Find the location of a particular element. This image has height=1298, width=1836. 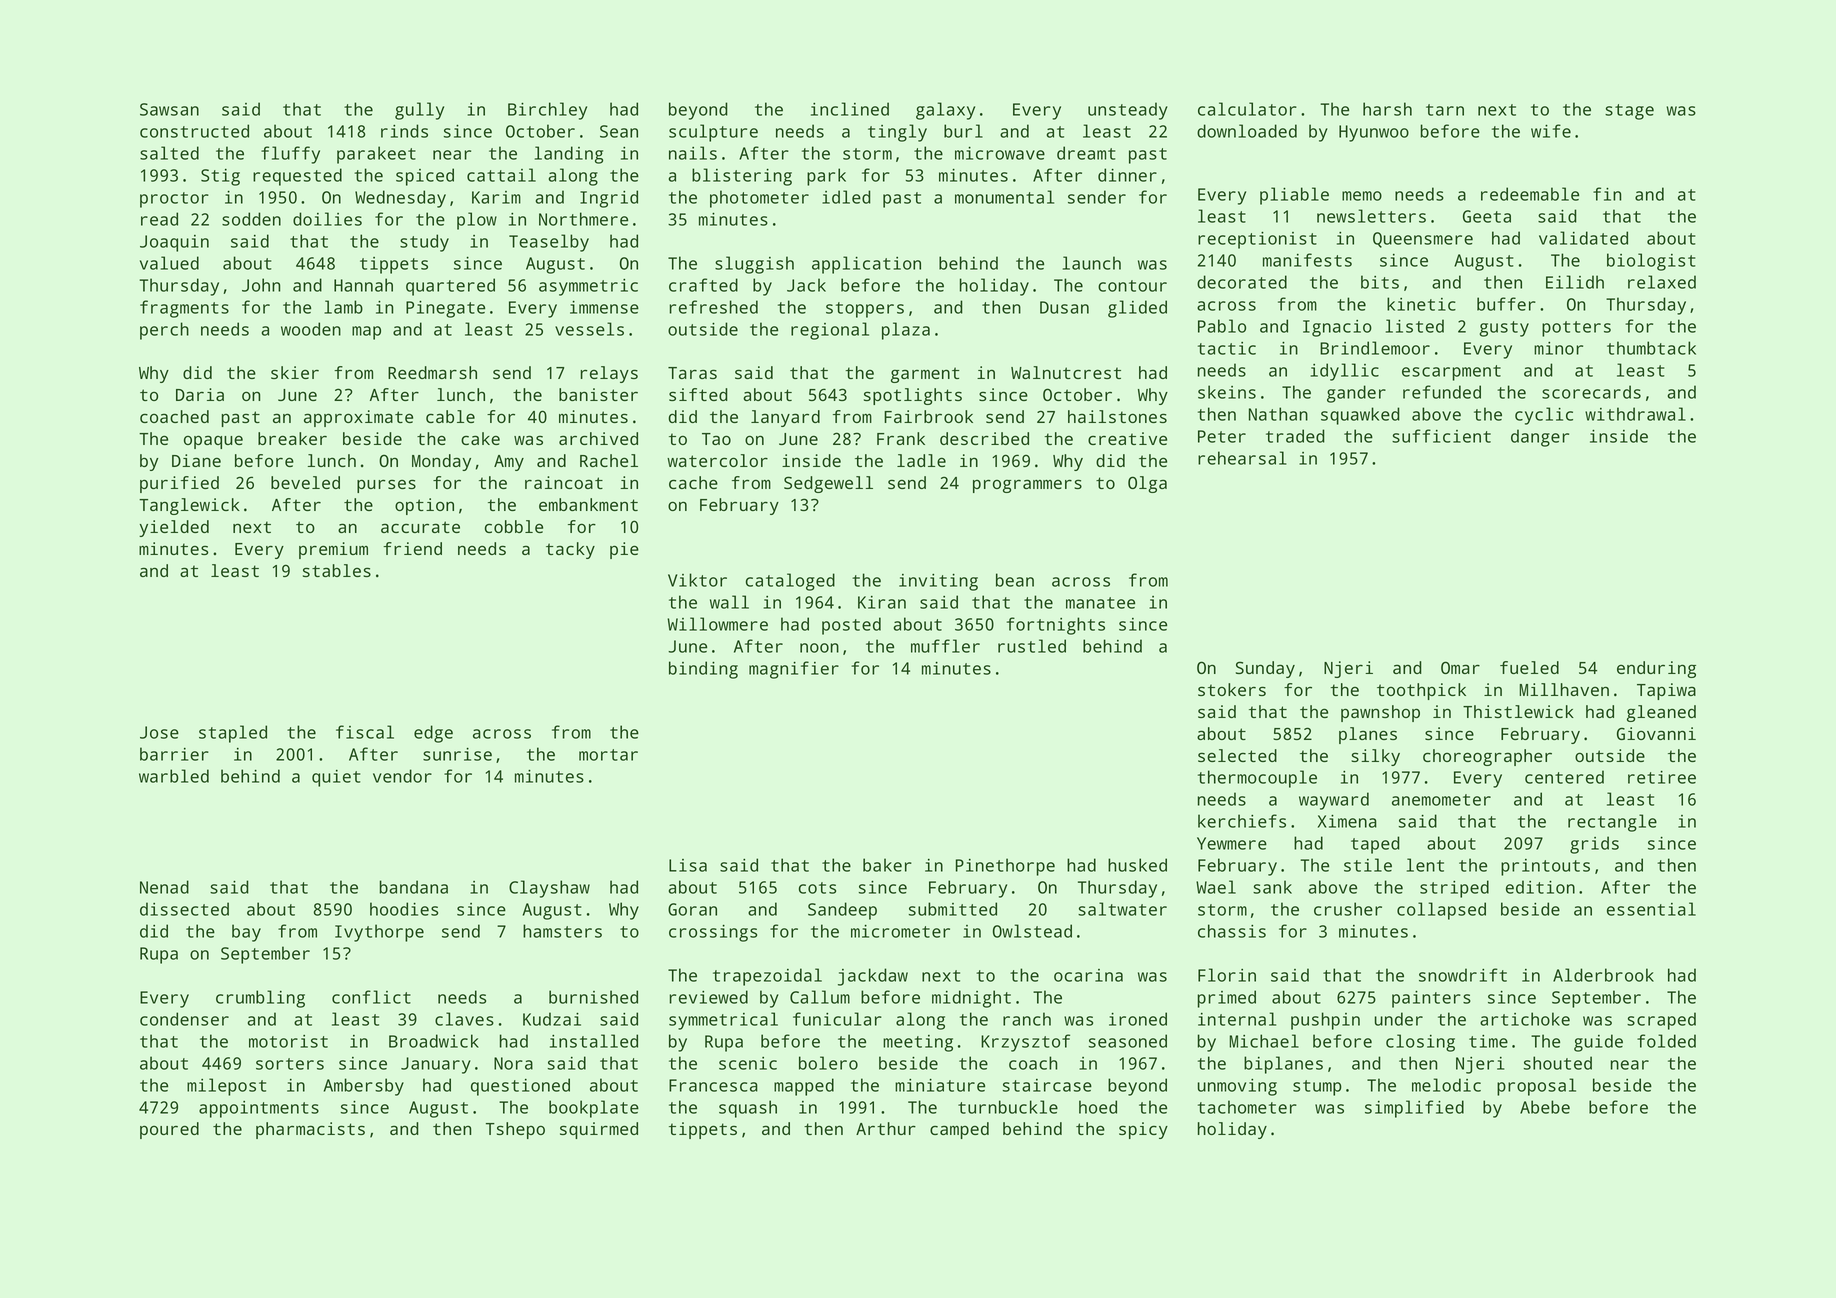

nails is located at coordinates (693, 153).
